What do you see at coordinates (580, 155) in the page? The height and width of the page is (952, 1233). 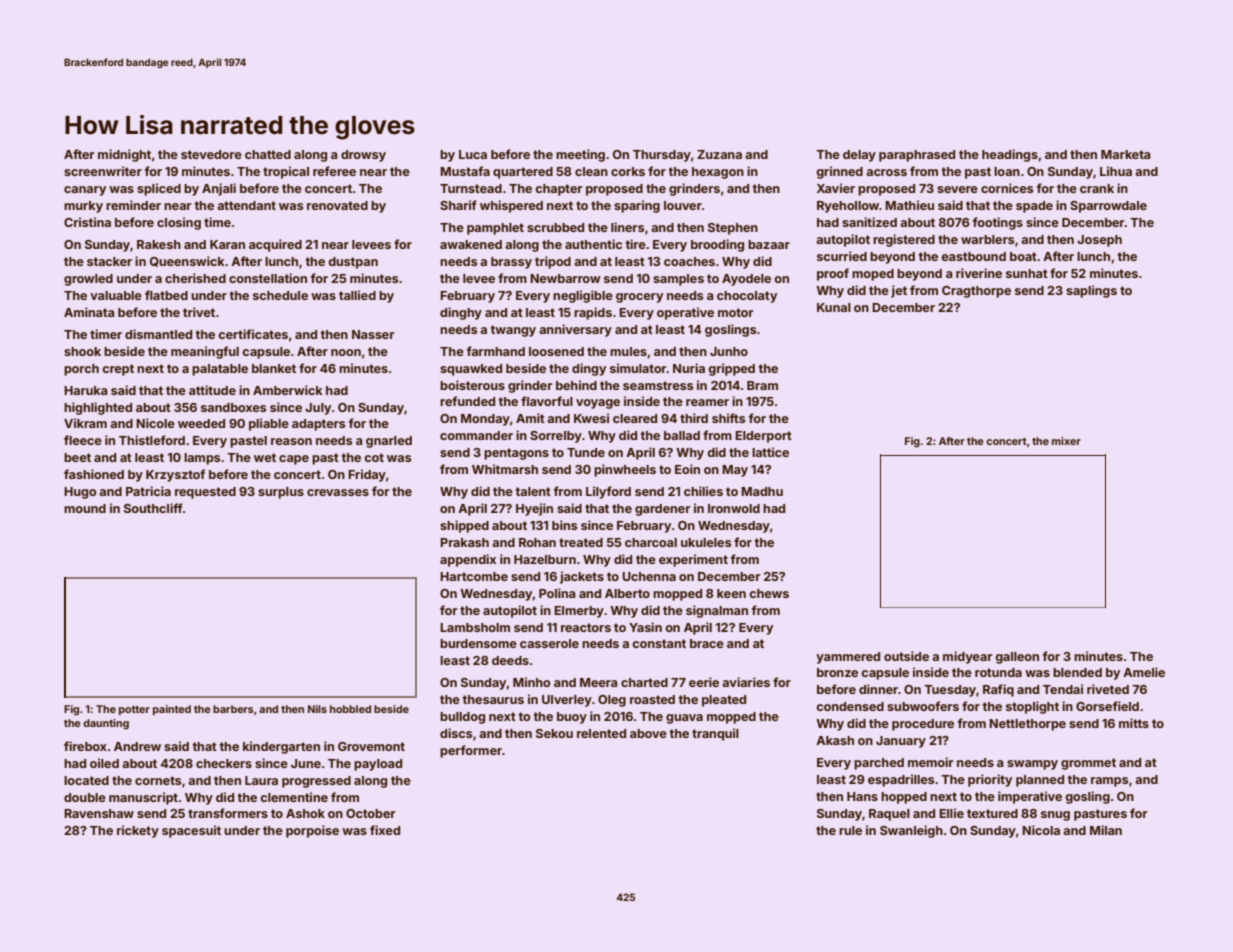 I see `meeting` at bounding box center [580, 155].
